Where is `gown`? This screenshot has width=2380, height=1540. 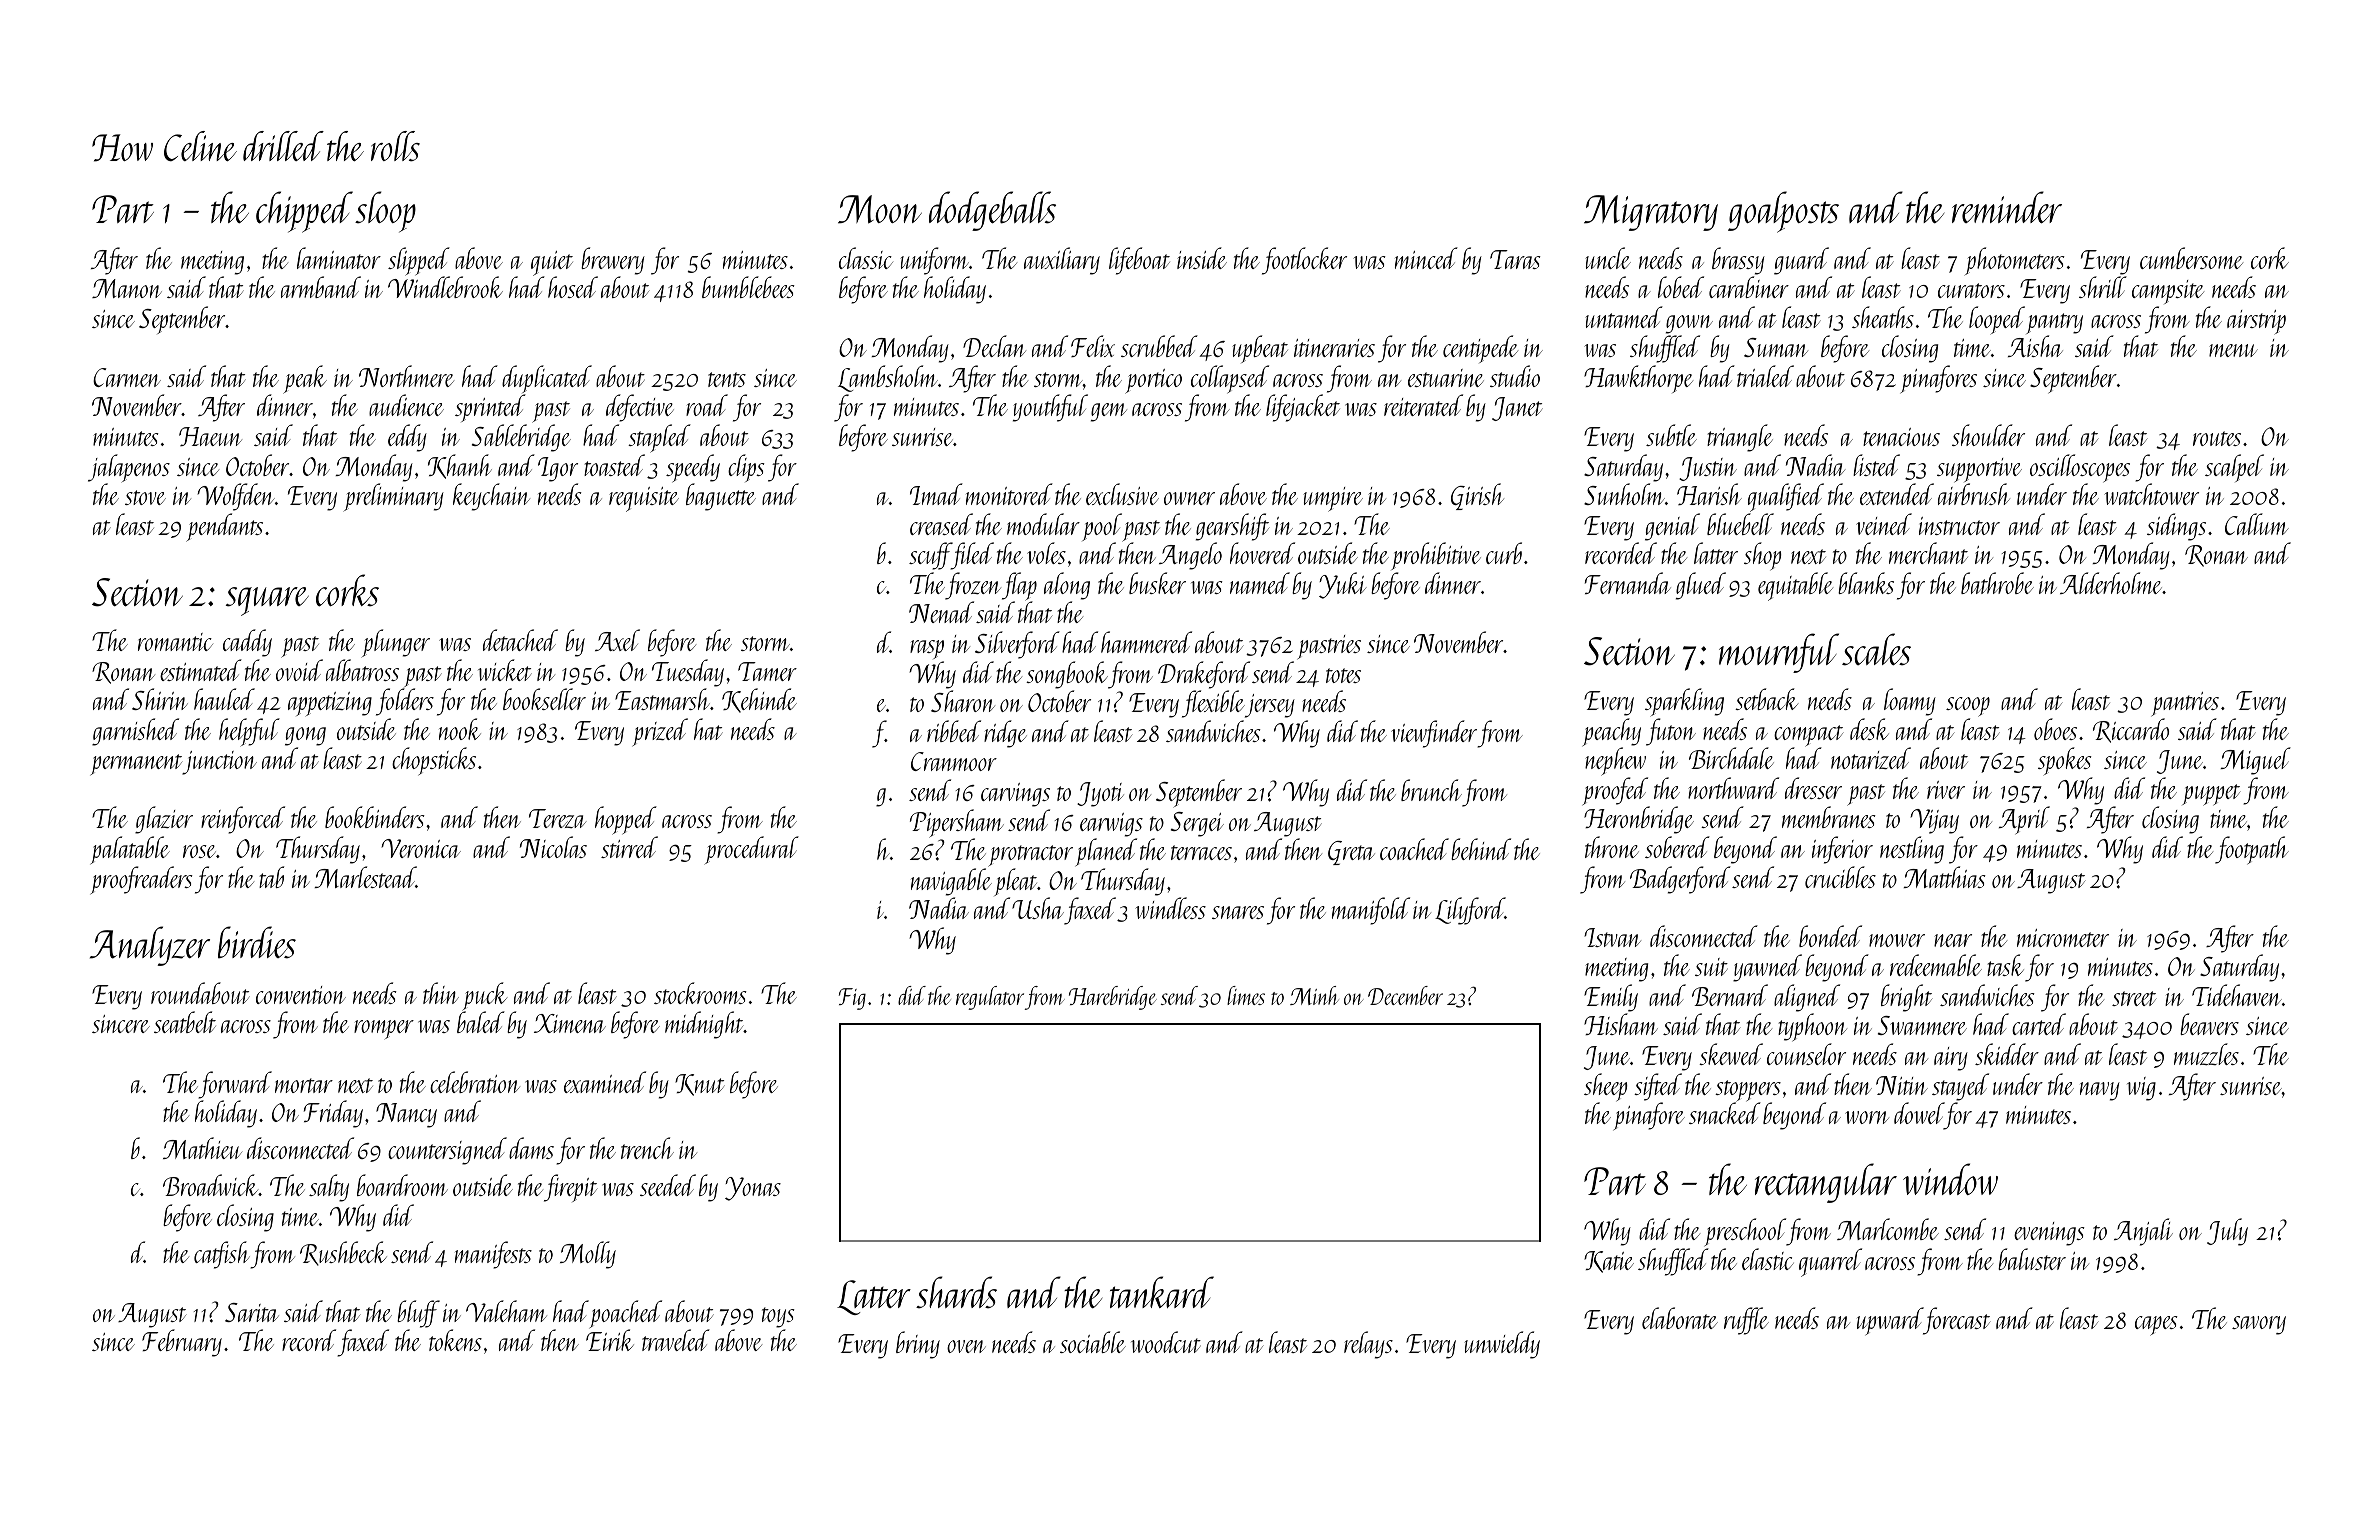
gown is located at coordinates (1689, 324).
